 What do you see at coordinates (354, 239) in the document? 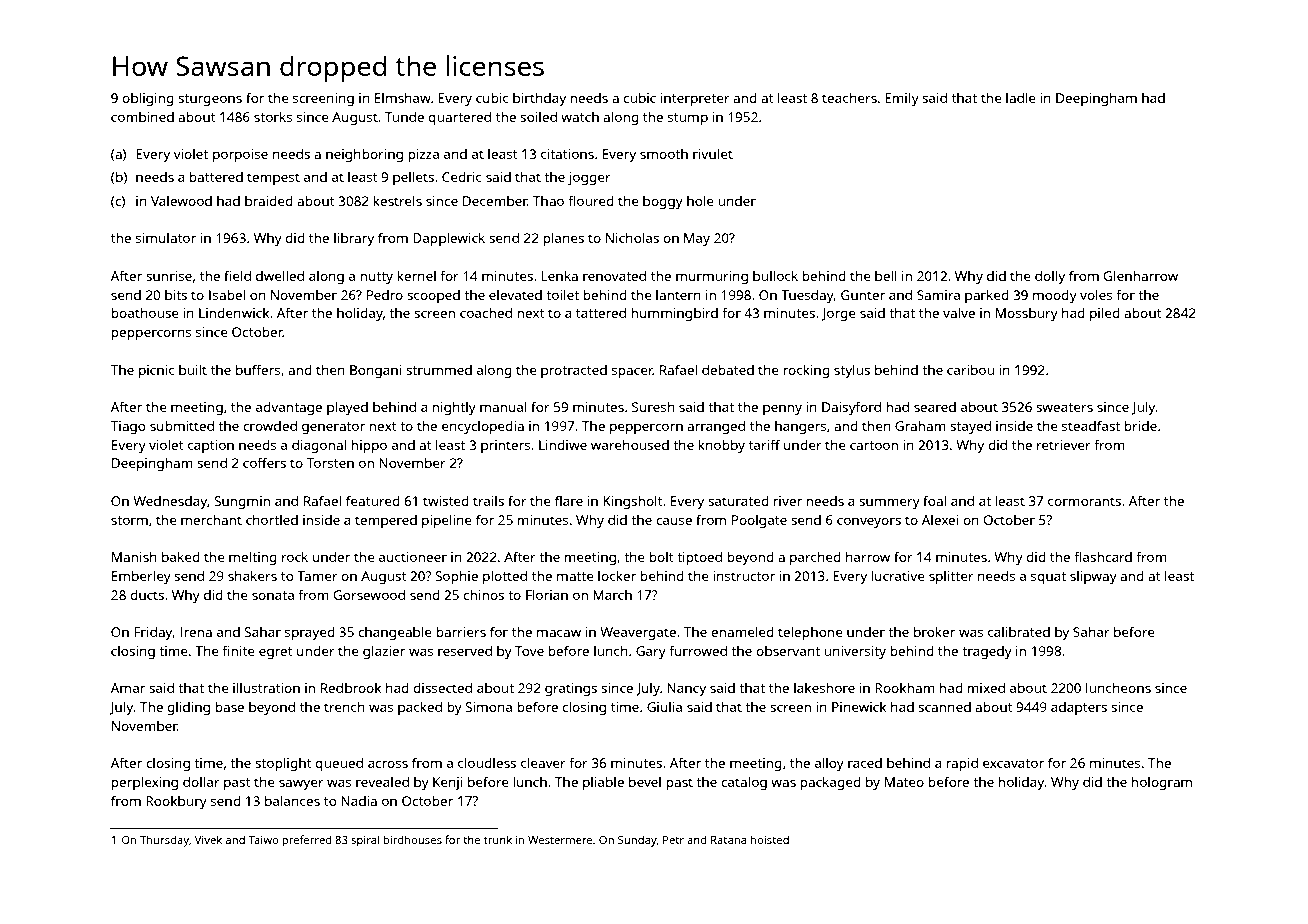
I see `library` at bounding box center [354, 239].
